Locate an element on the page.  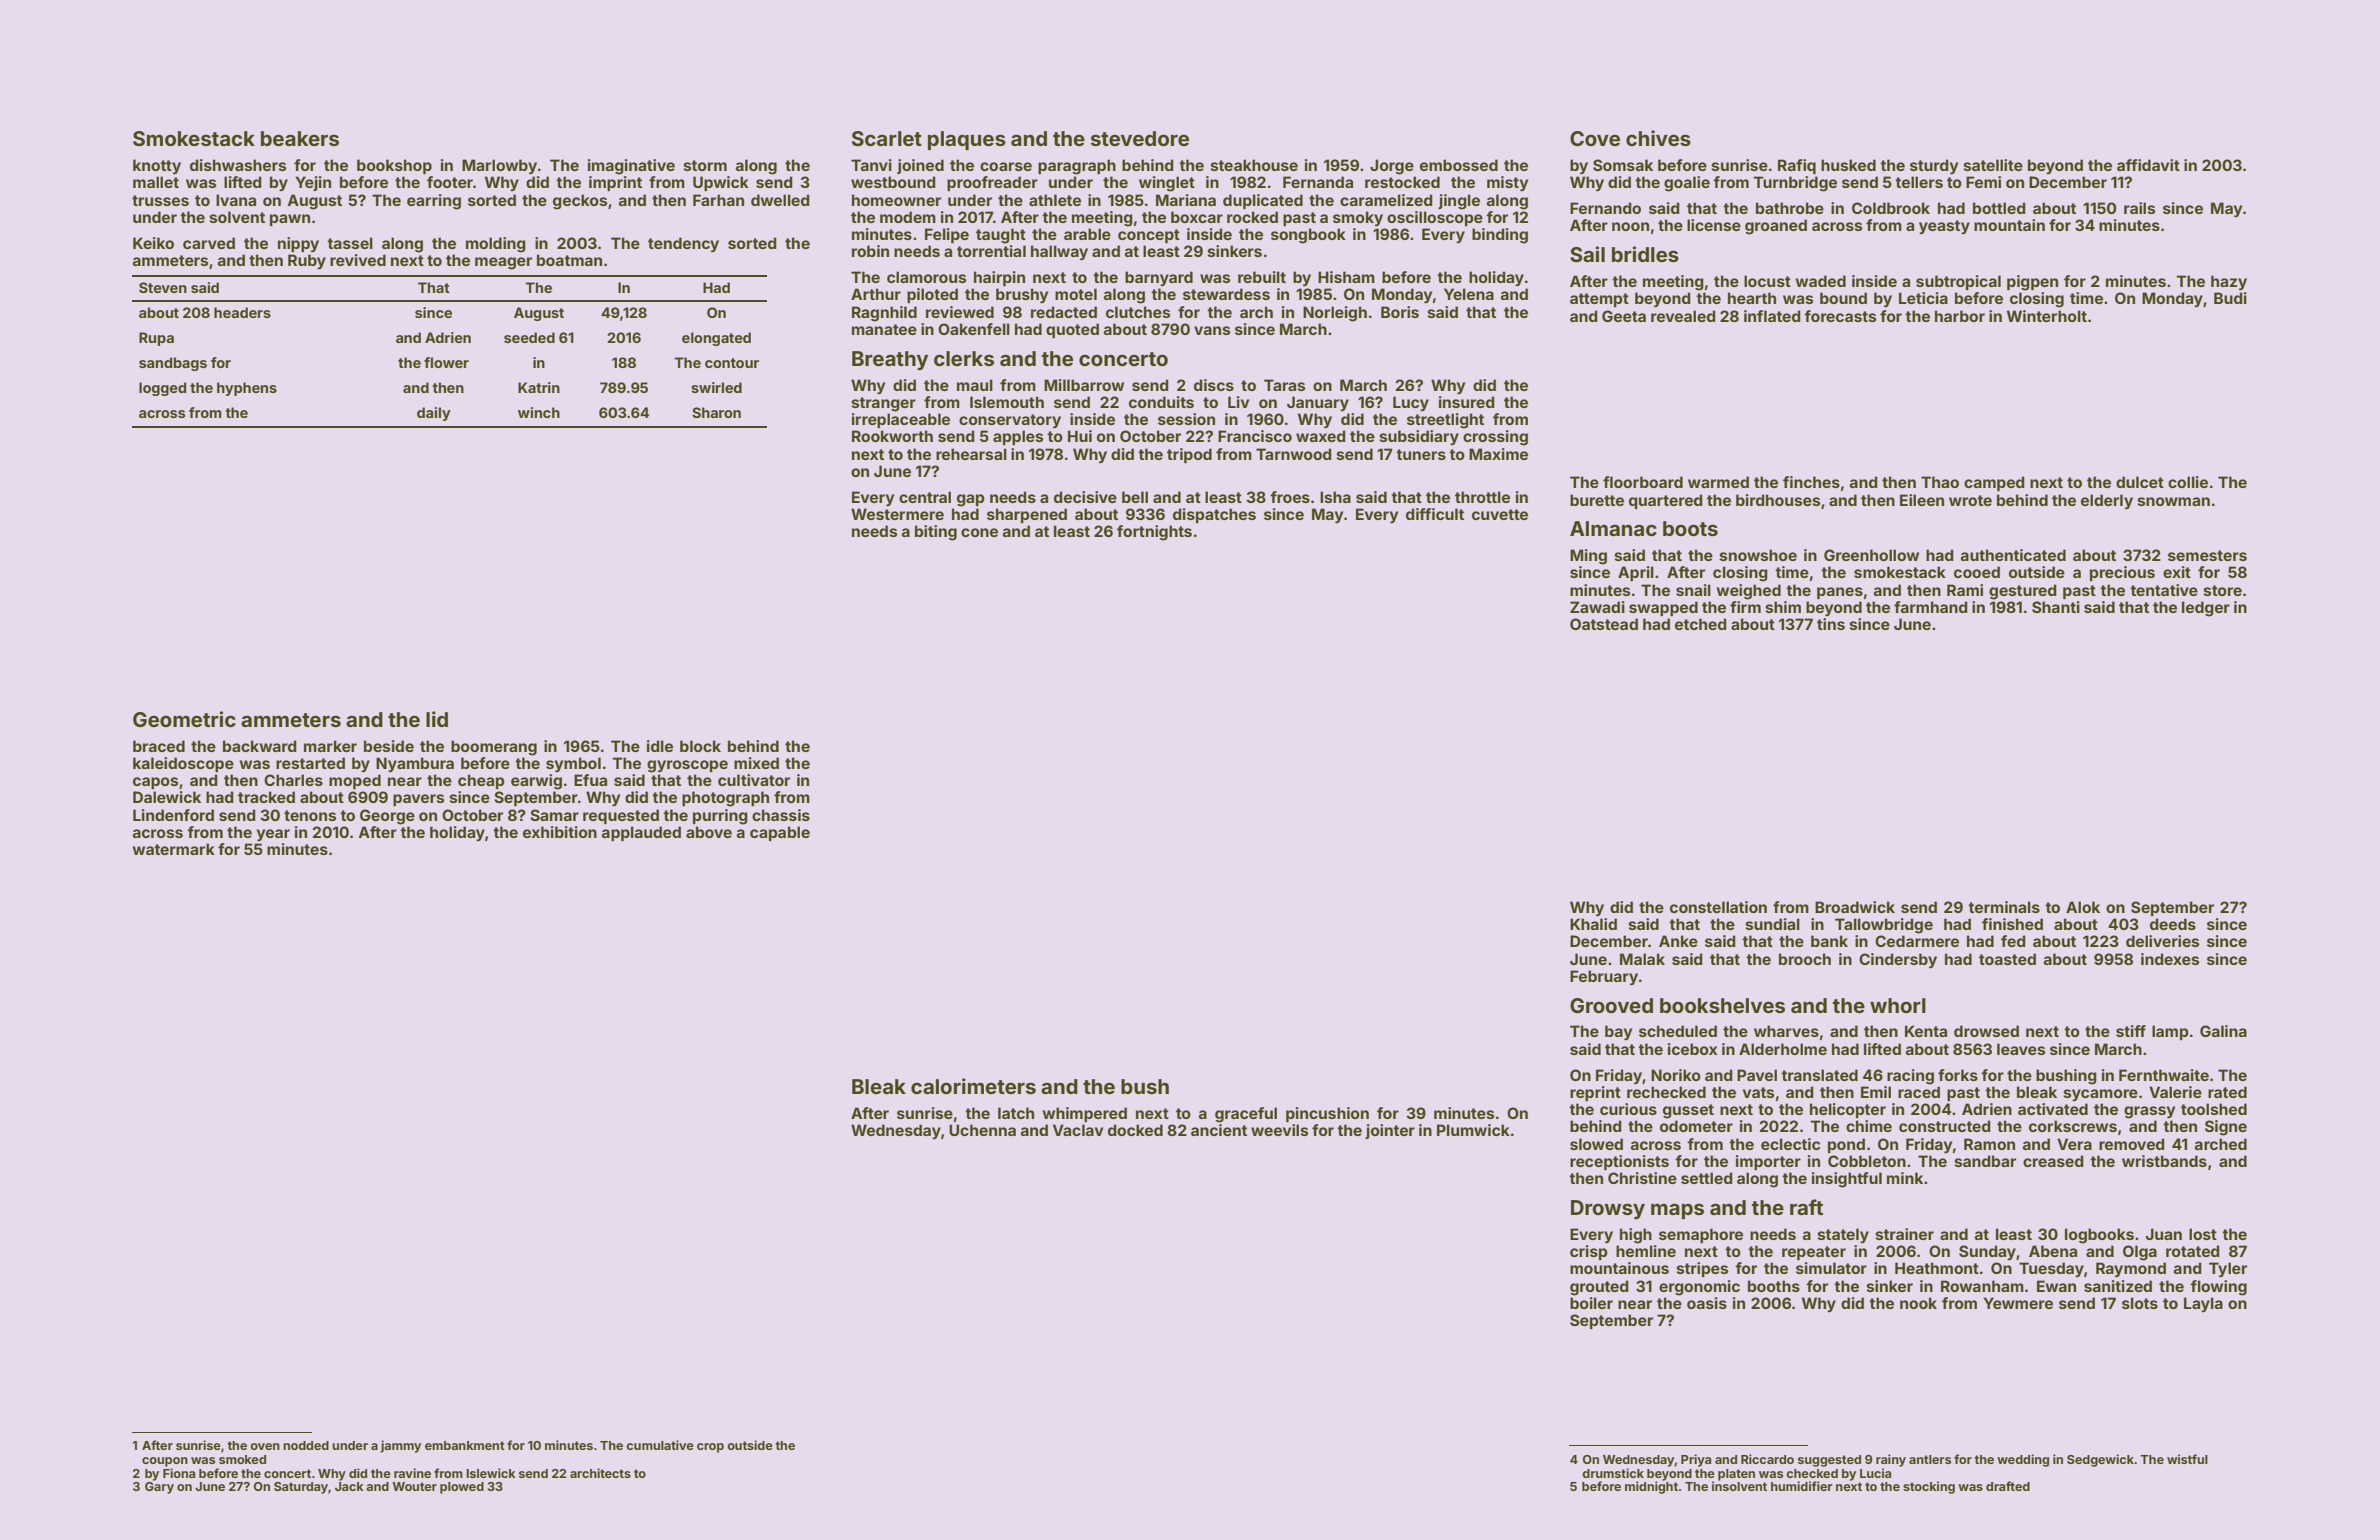
plaques is located at coordinates (967, 140).
